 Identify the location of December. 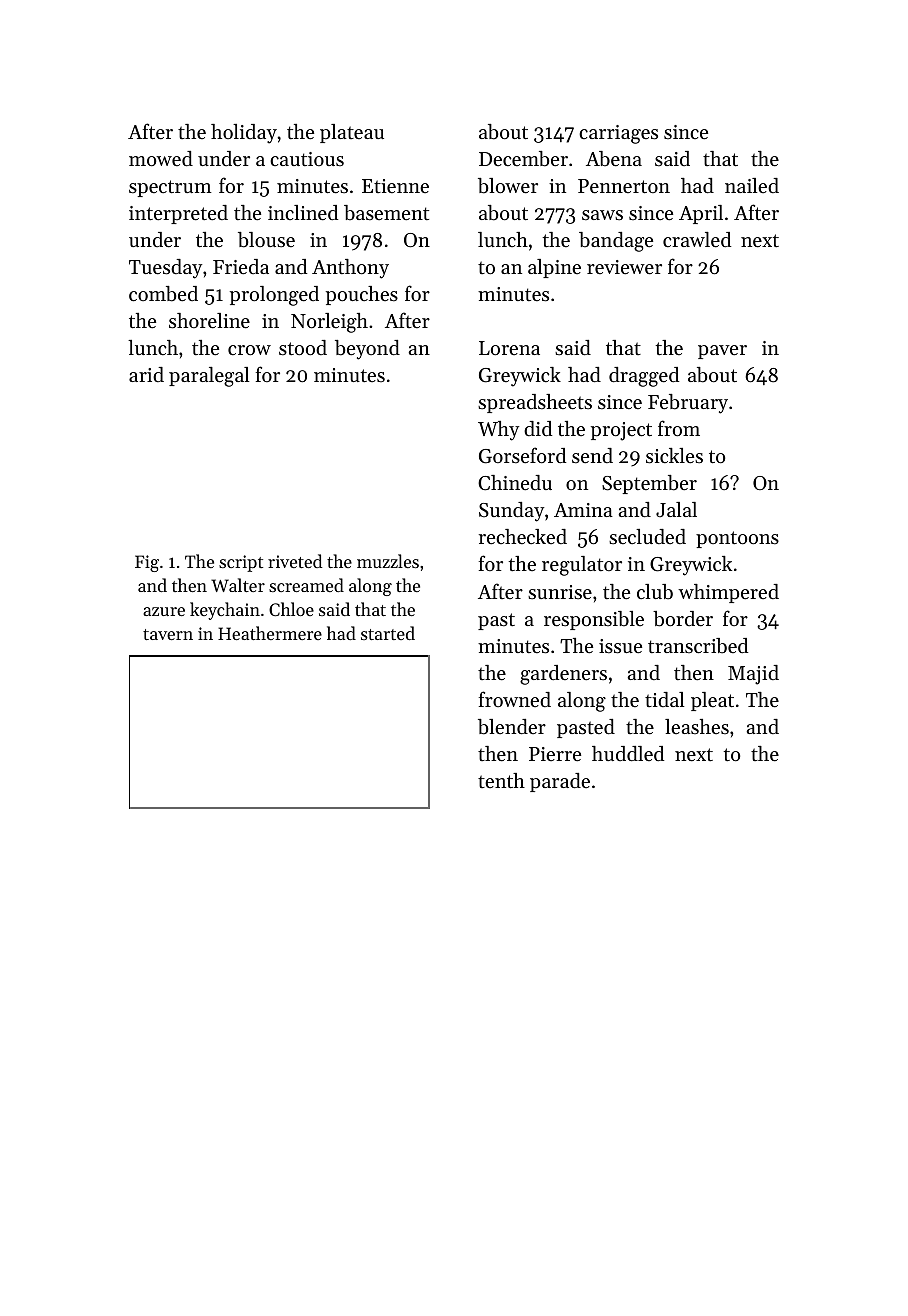
(523, 159).
